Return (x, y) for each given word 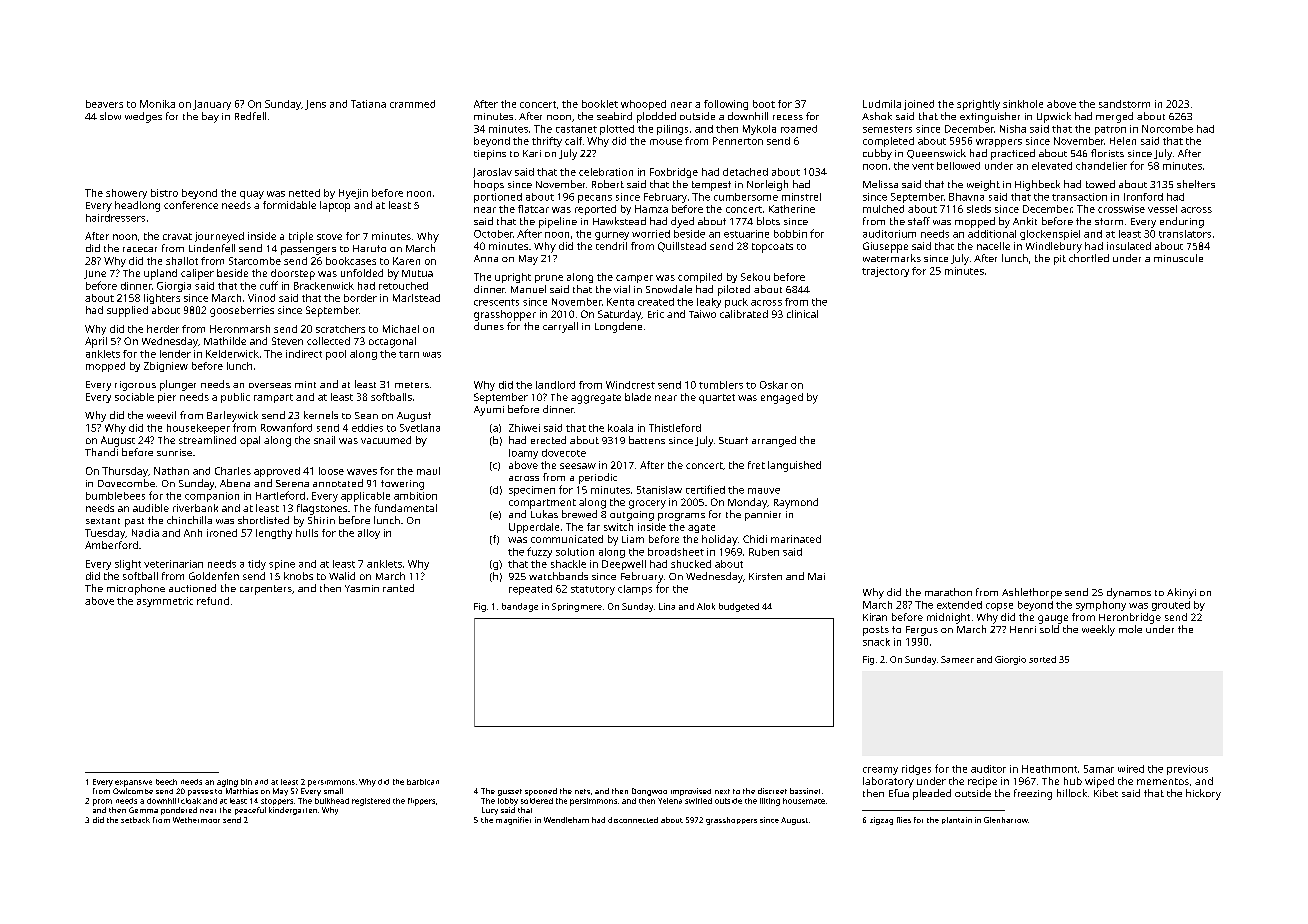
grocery (647, 504)
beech (166, 782)
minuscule (1178, 258)
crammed (412, 104)
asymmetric (165, 602)
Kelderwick (232, 354)
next (722, 791)
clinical (802, 314)
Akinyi (1181, 593)
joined (919, 105)
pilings (672, 130)
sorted (1042, 659)
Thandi (101, 452)
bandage (520, 607)
